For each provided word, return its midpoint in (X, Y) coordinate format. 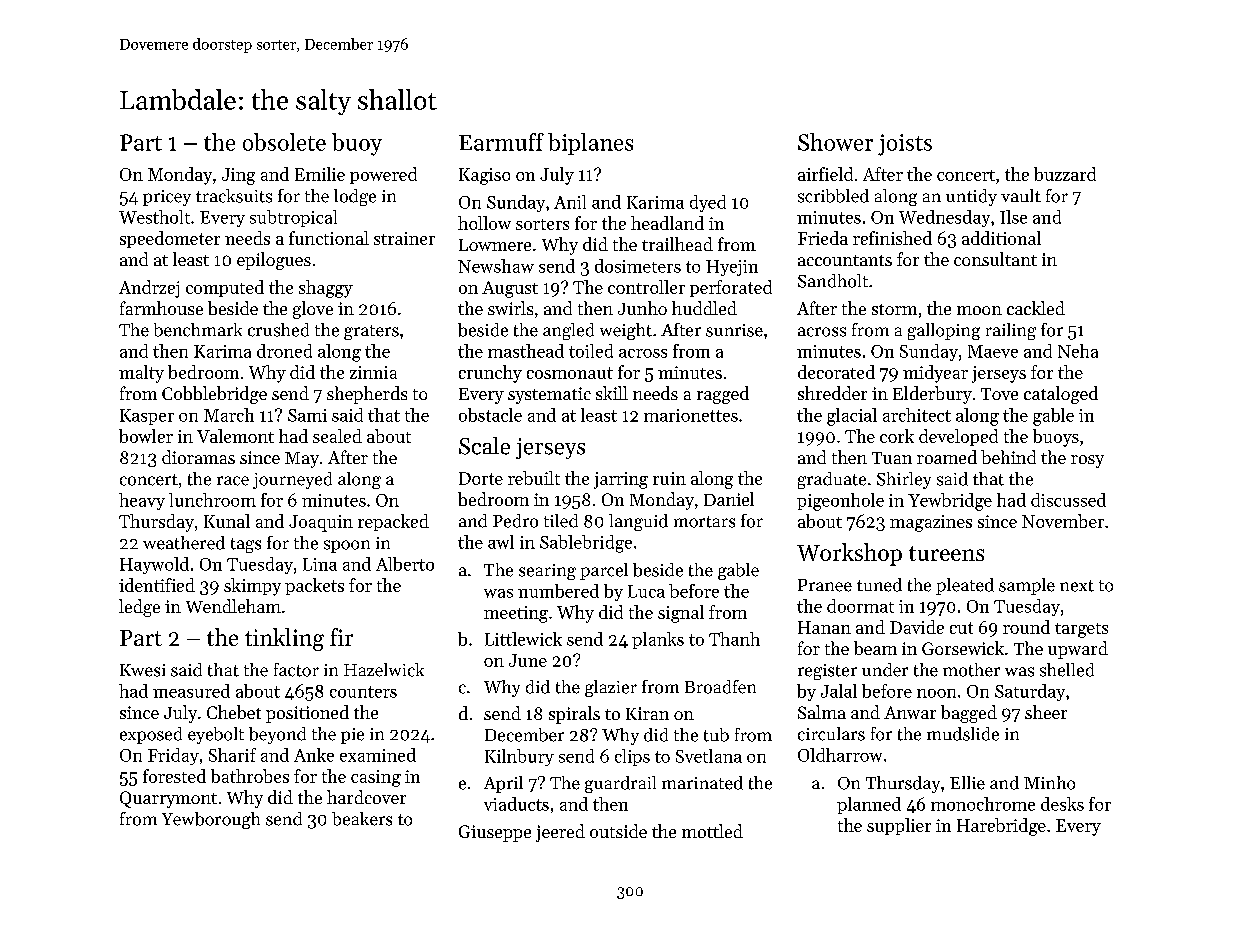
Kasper (147, 417)
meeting (516, 614)
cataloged (1061, 395)
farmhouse (161, 308)
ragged (723, 395)
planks (658, 640)
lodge (355, 197)
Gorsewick (963, 648)
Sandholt (833, 281)
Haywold (154, 565)
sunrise (734, 330)
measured (191, 691)
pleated (965, 586)
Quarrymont (168, 799)
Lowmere (495, 245)
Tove (999, 394)
